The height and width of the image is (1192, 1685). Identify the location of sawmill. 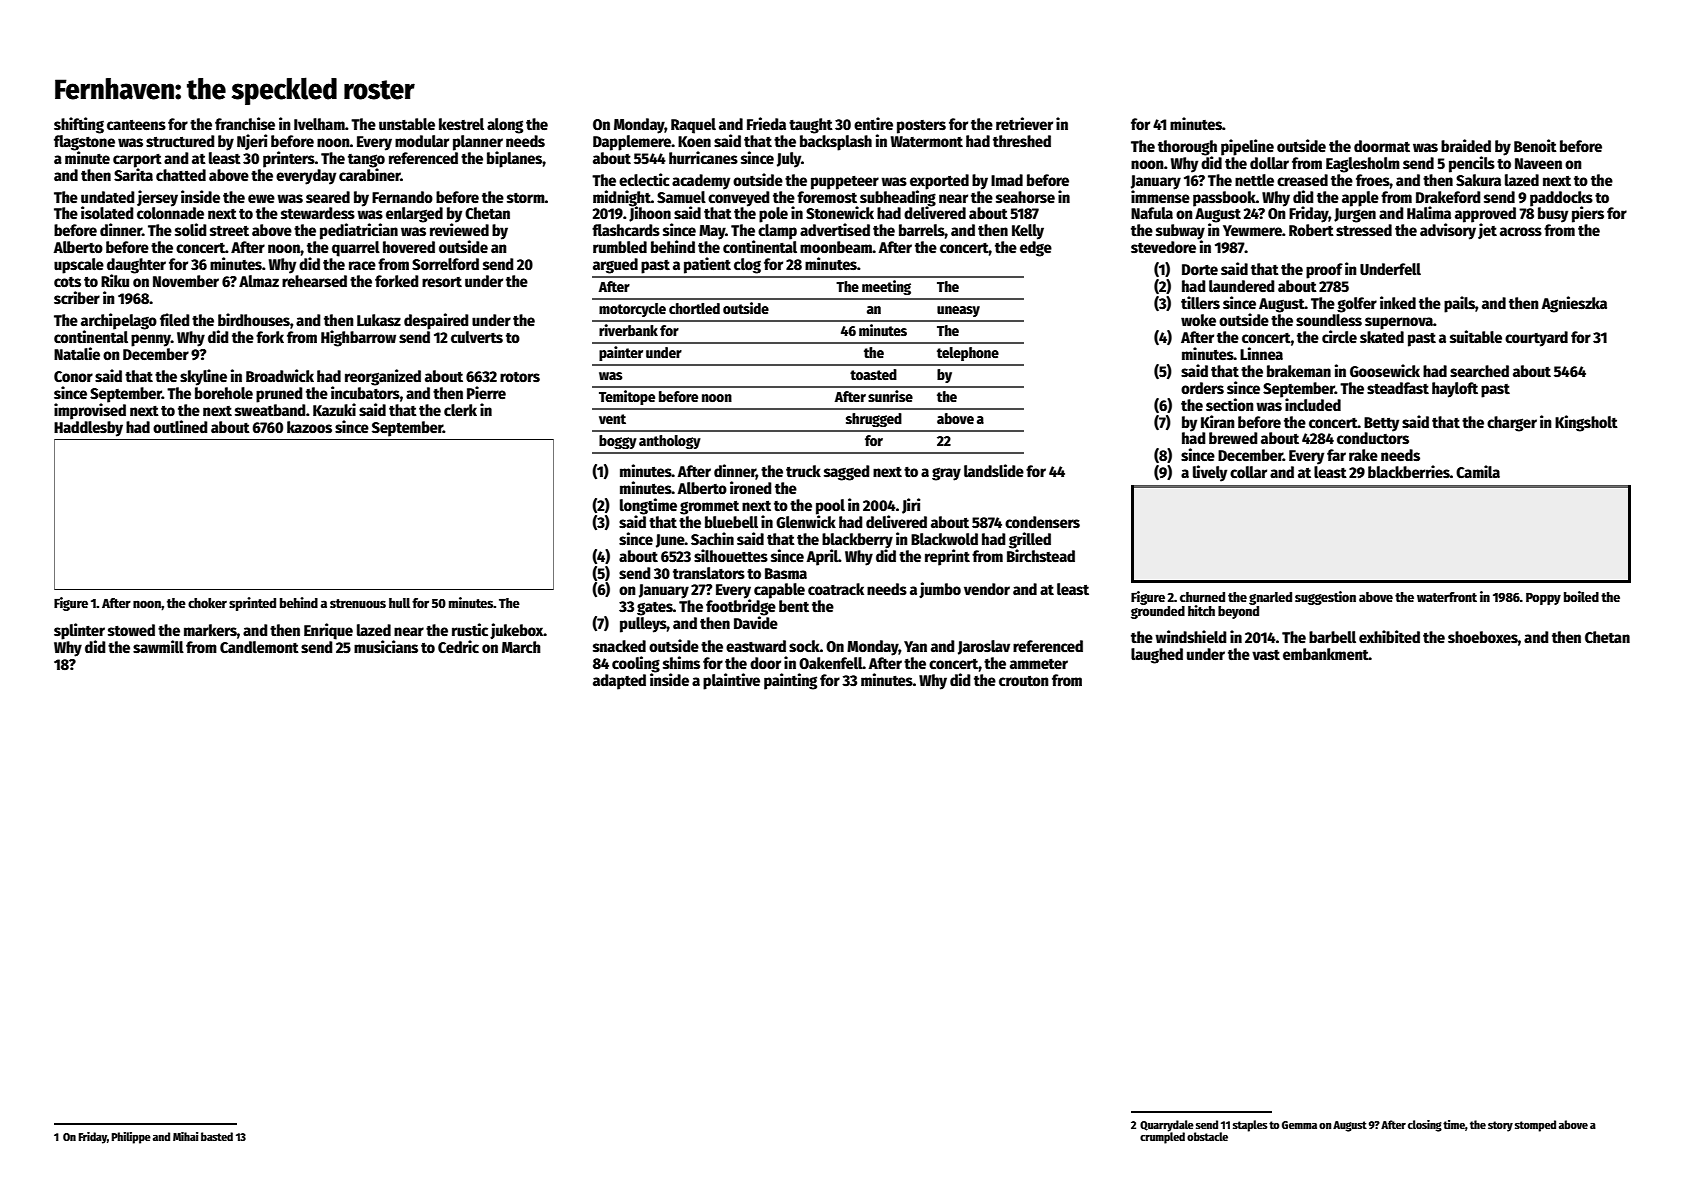
(158, 647).
